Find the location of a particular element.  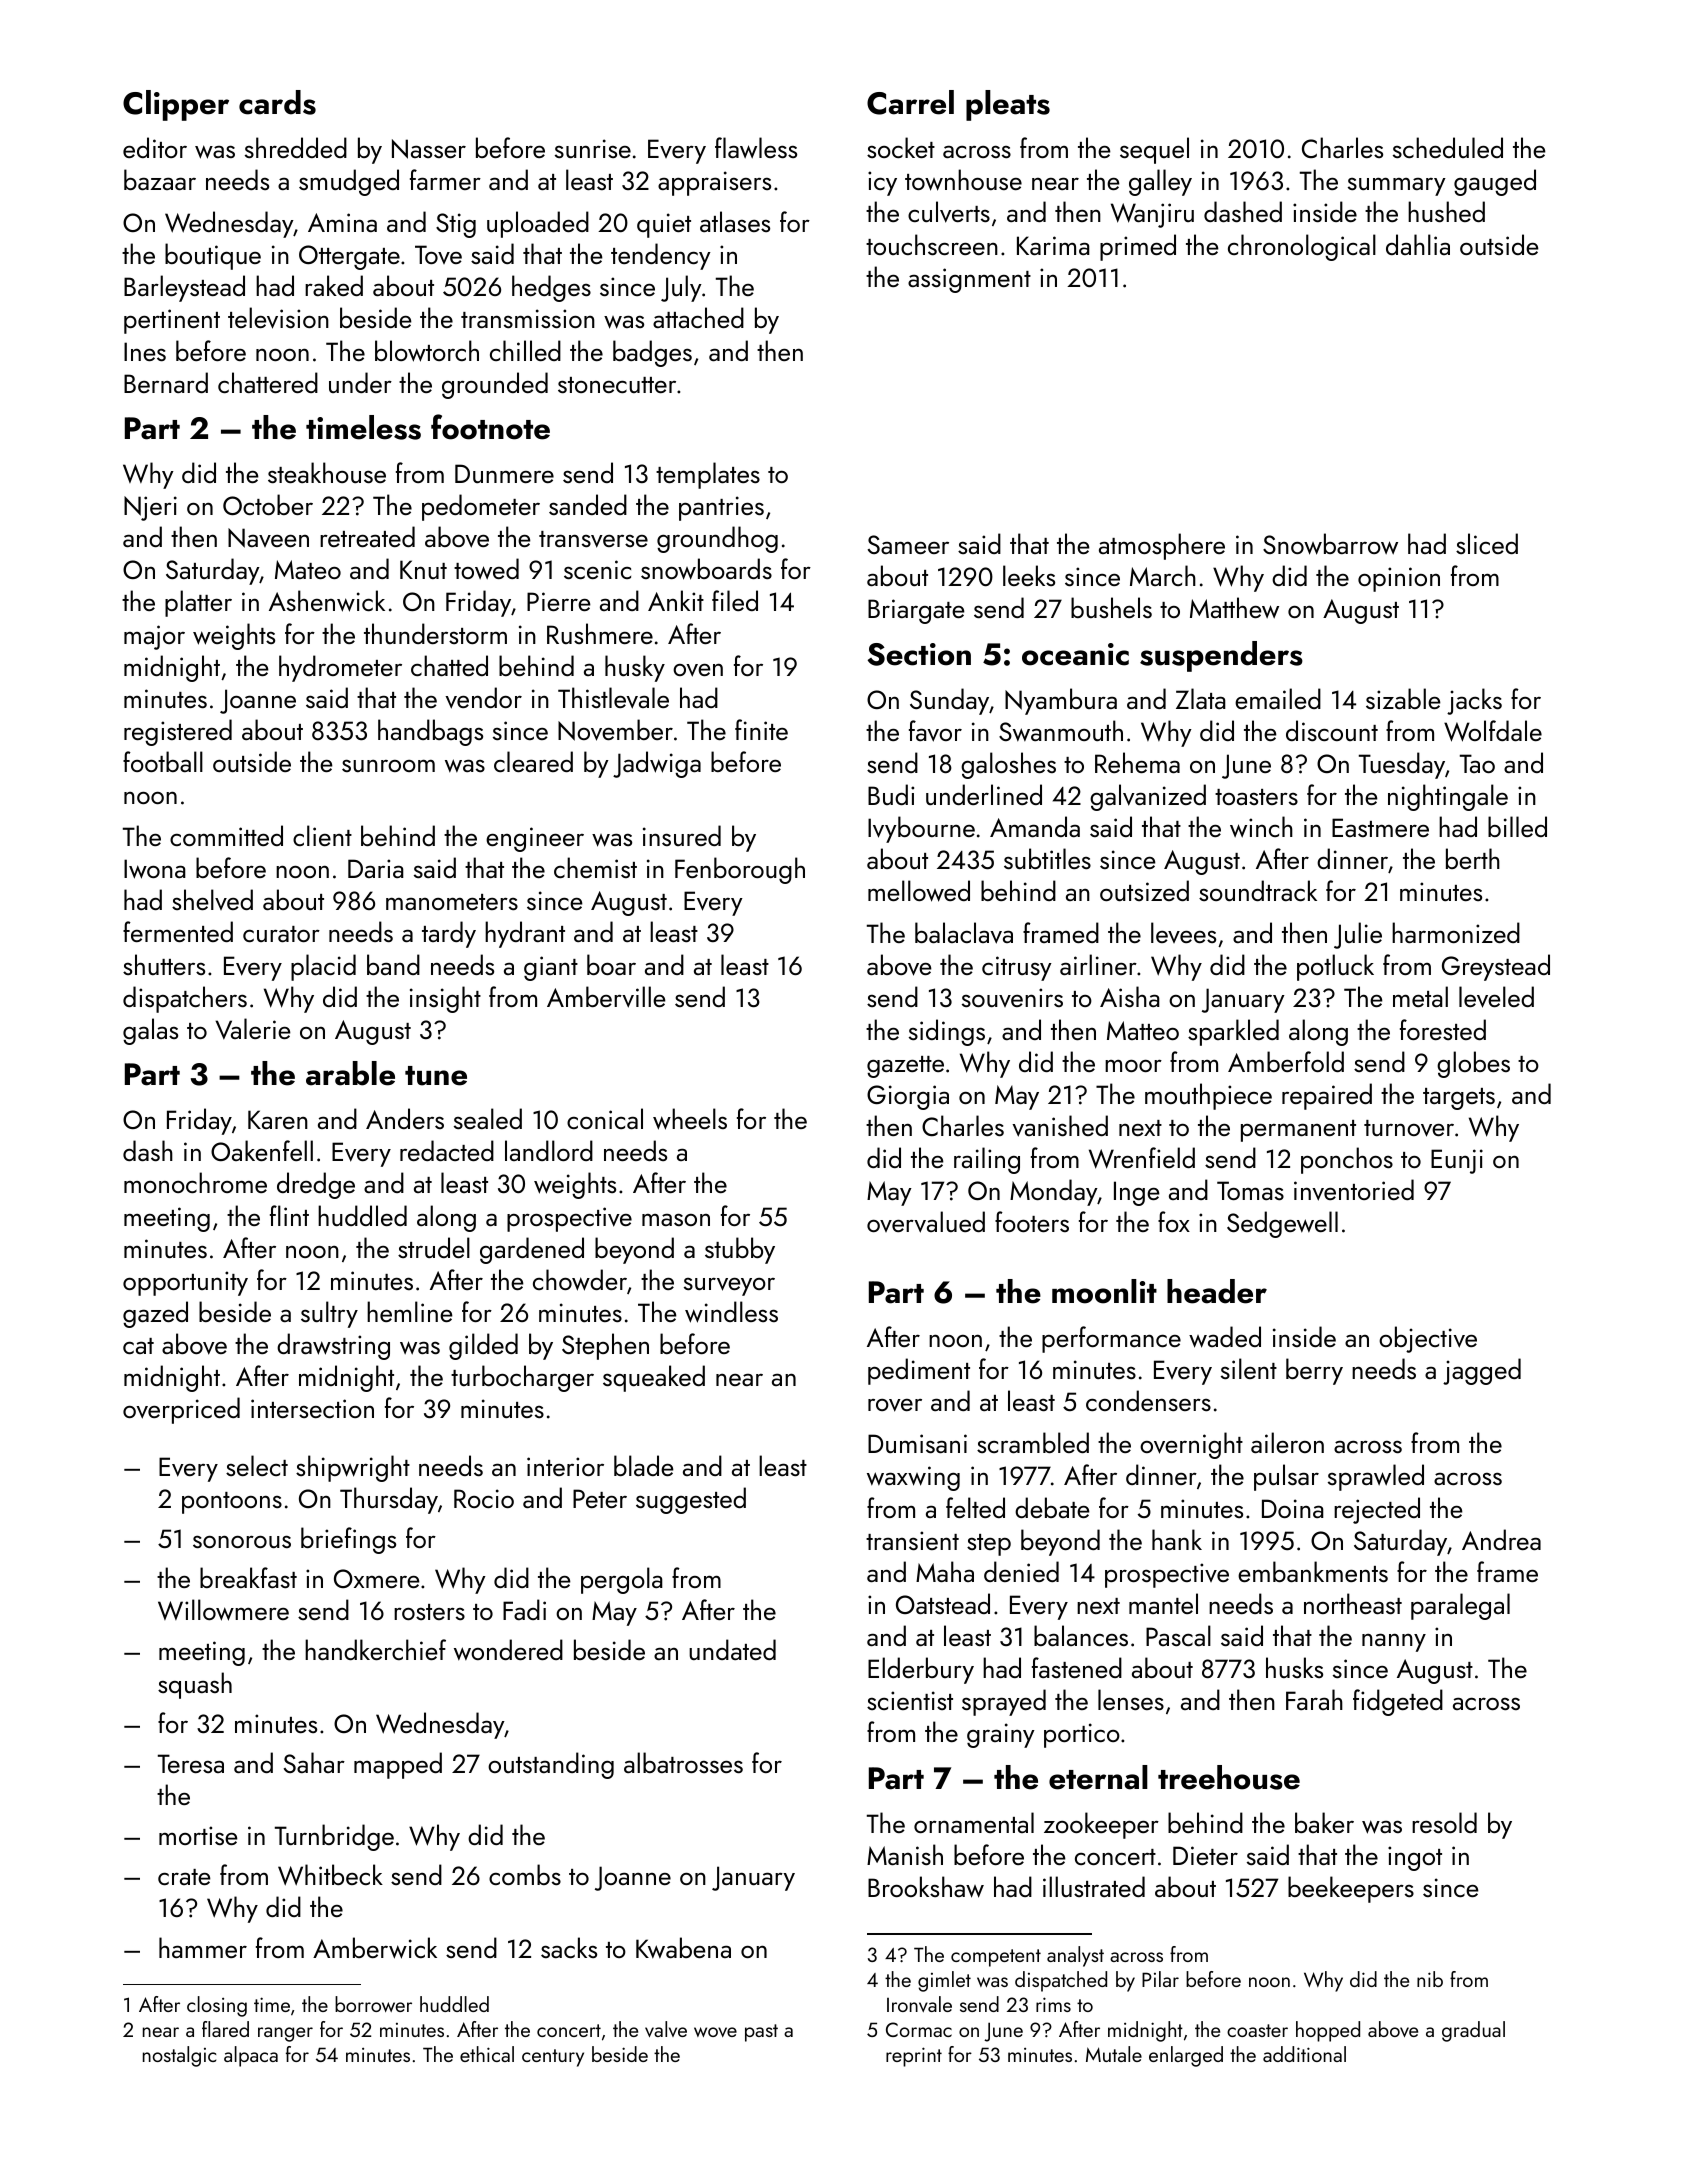

Snowbarrow is located at coordinates (1330, 544).
